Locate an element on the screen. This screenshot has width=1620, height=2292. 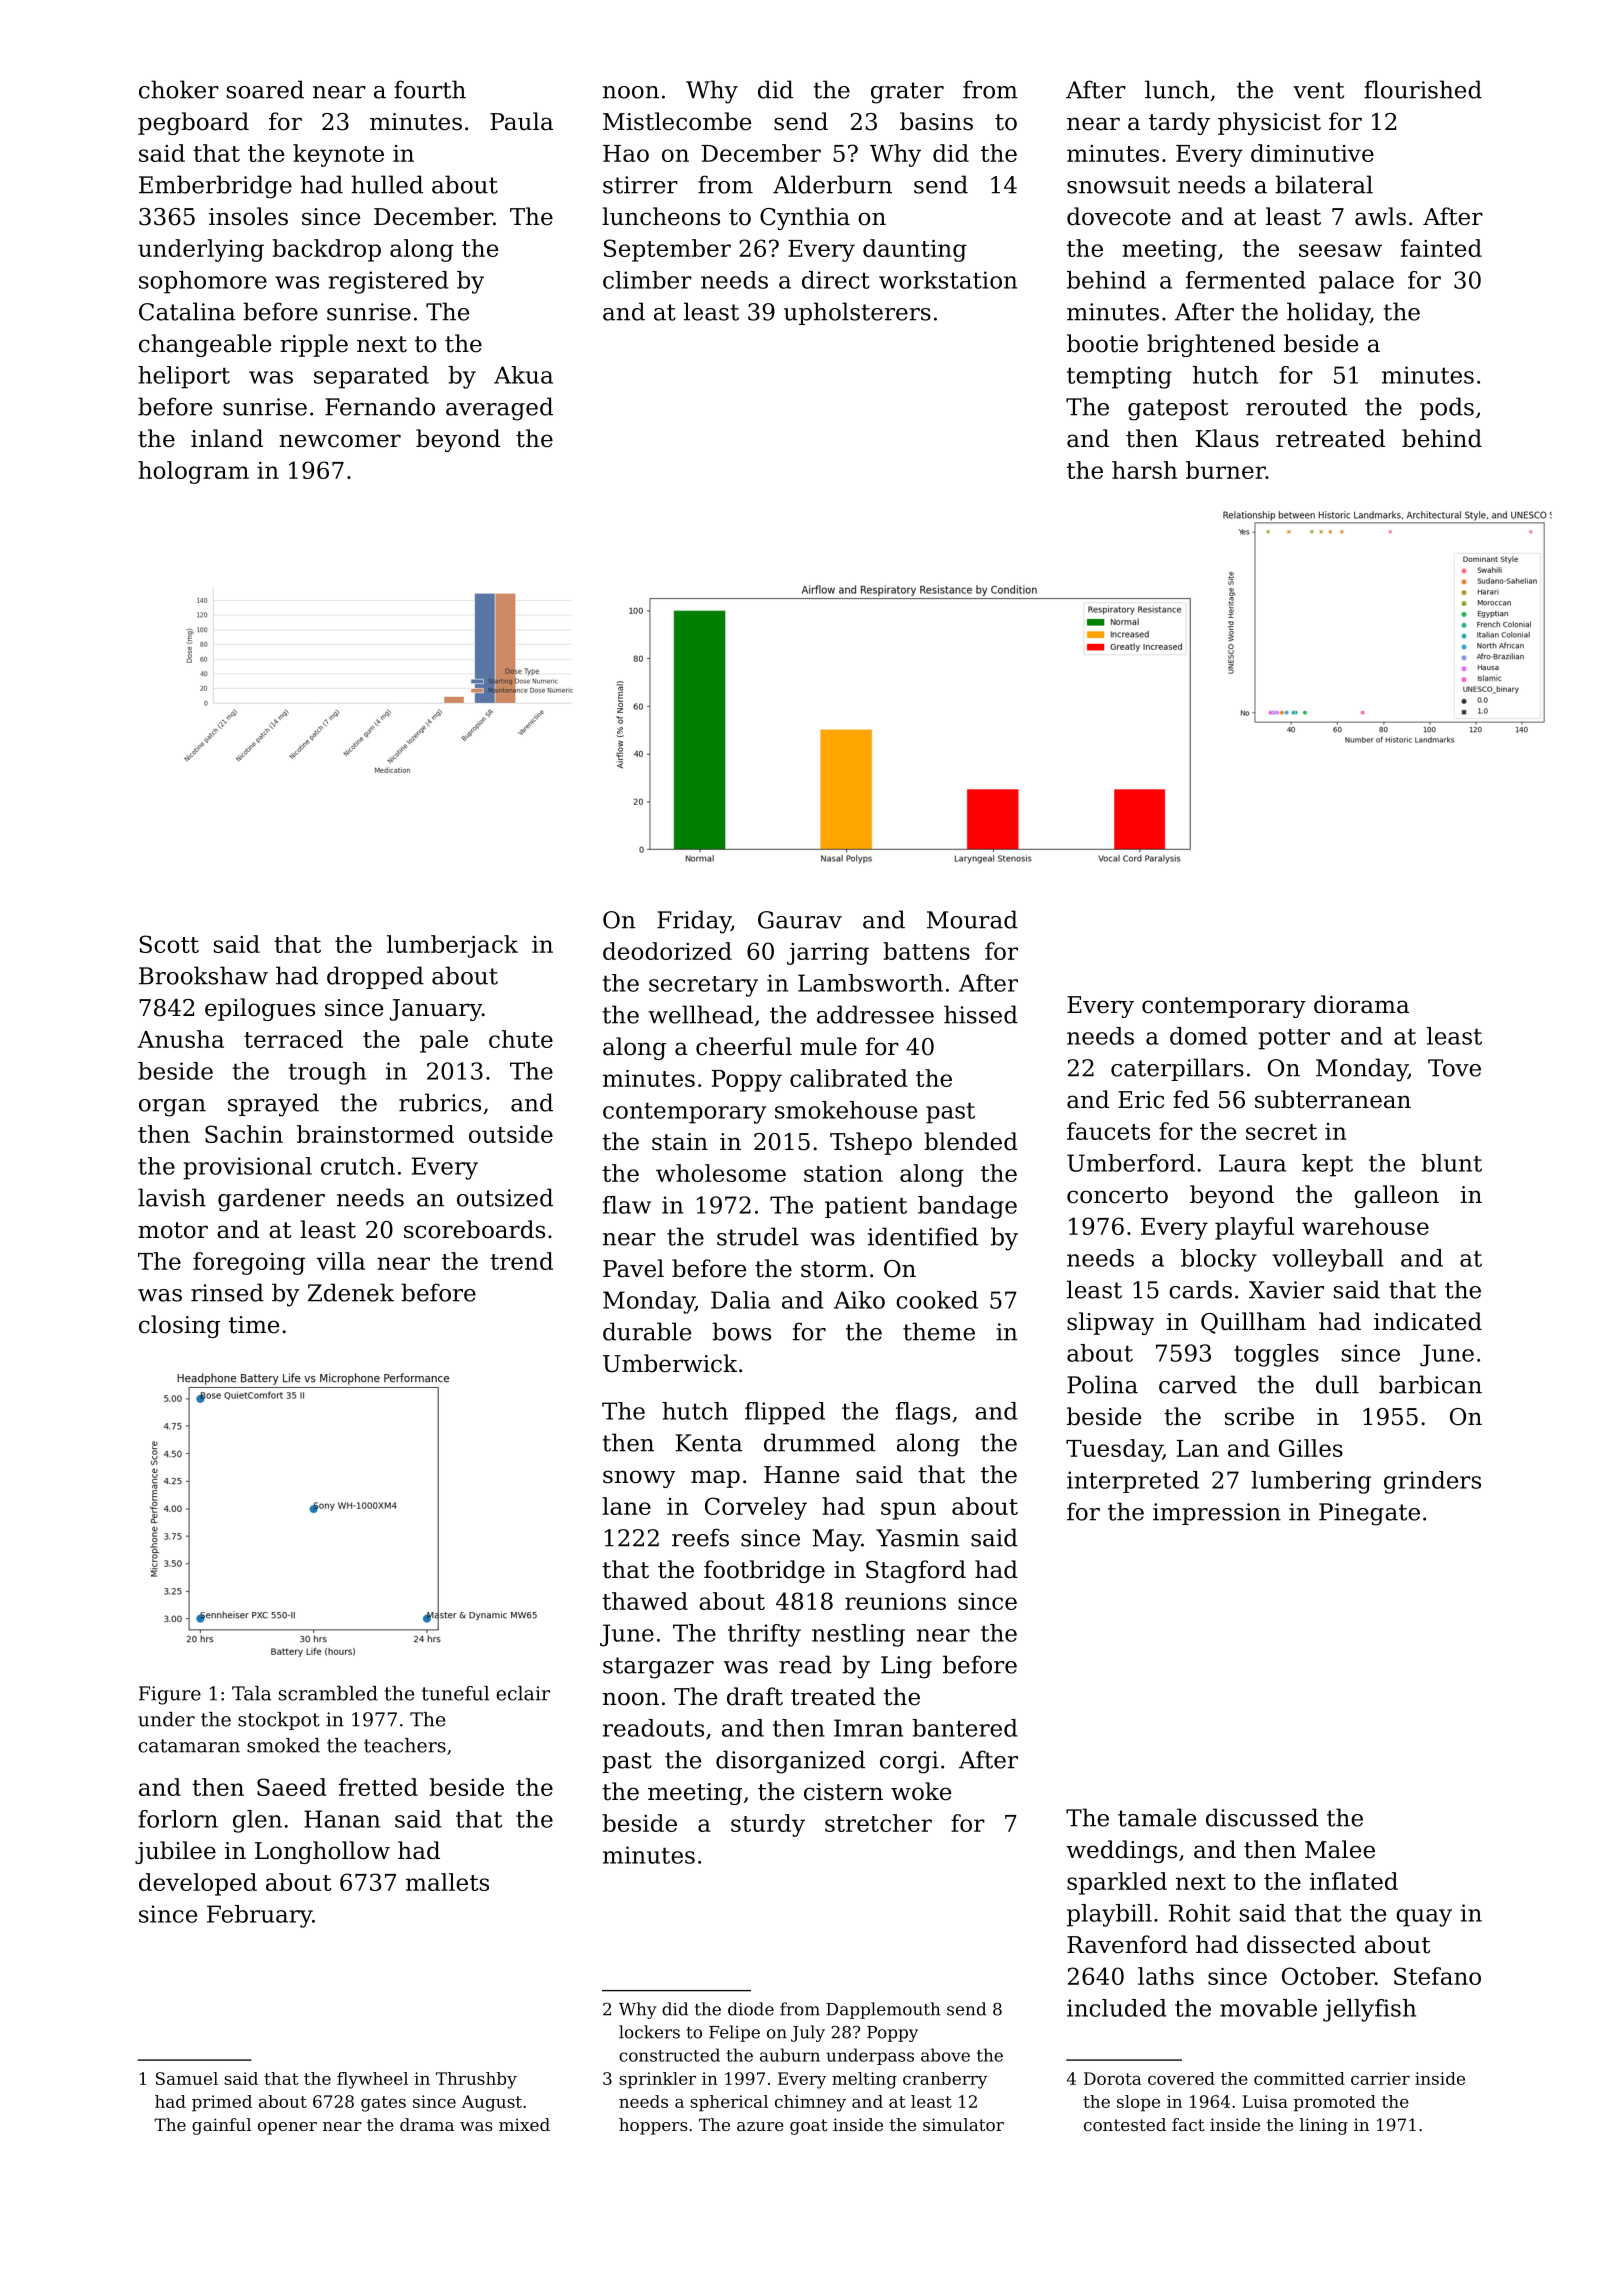
tuneful is located at coordinates (455, 1693).
